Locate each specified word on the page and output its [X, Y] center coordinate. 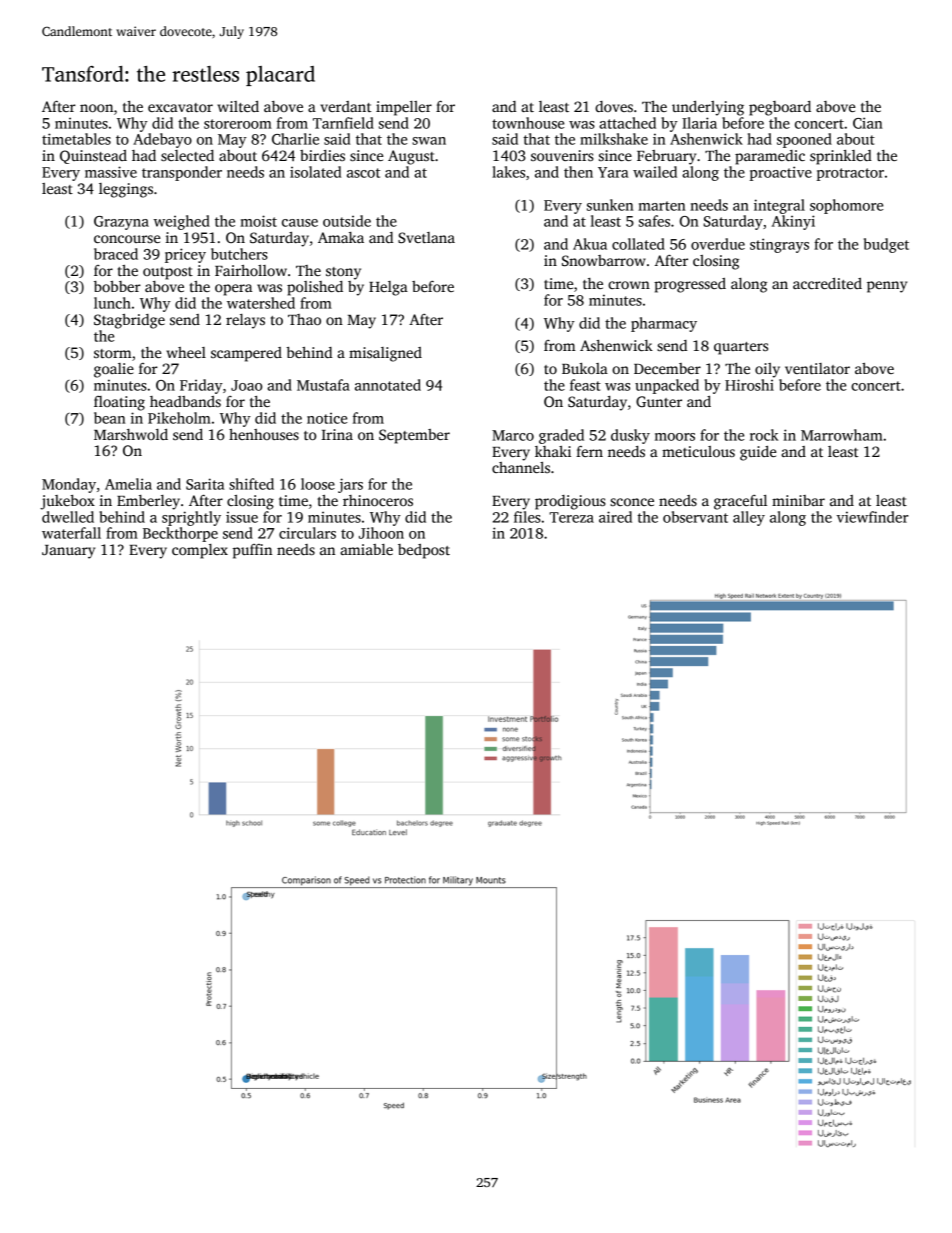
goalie [114, 370]
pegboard [780, 108]
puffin [252, 551]
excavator [180, 107]
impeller [404, 108]
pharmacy [664, 324]
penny [887, 287]
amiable [366, 549]
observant [695, 517]
